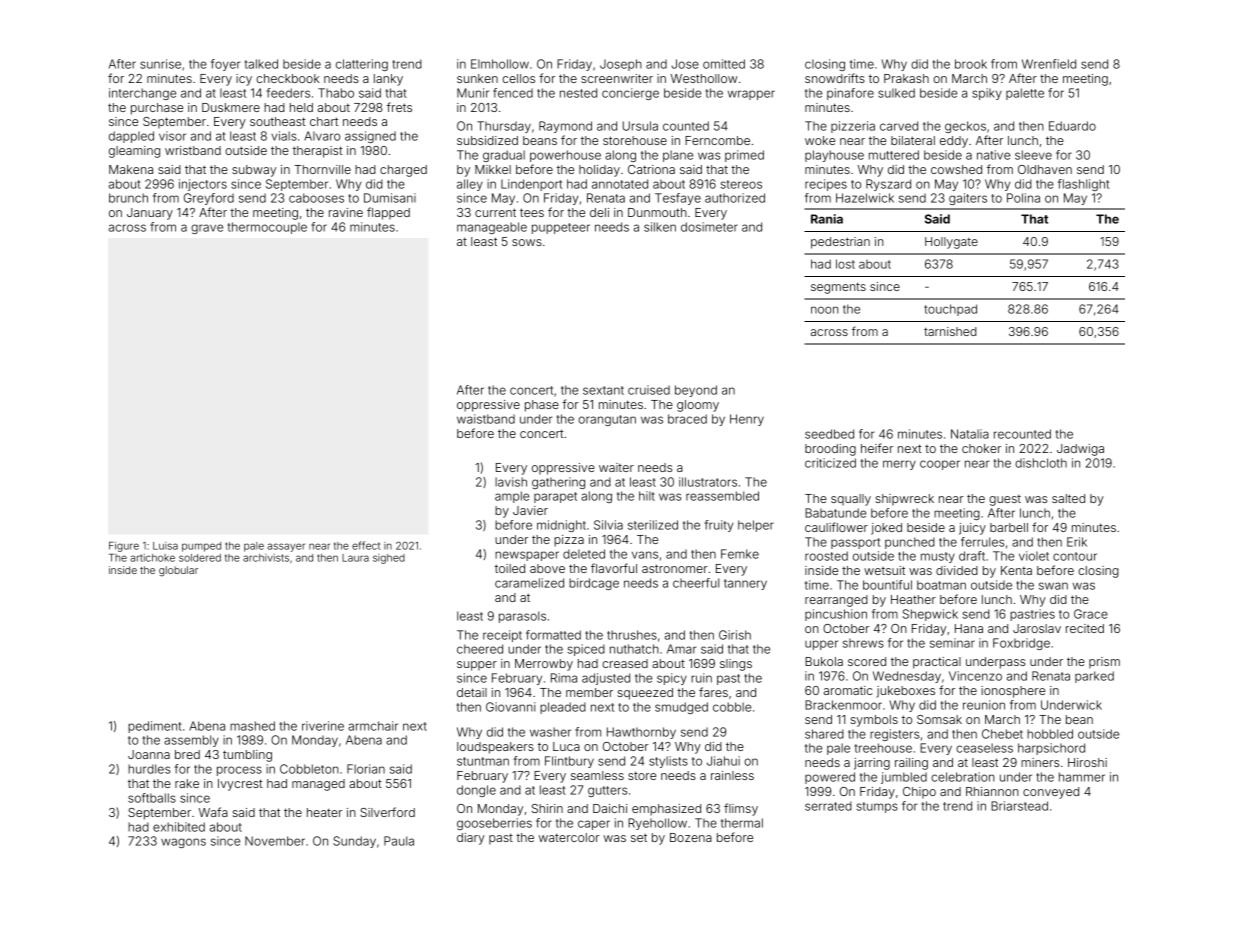 This screenshot has height=952, width=1233. What do you see at coordinates (179, 827) in the screenshot?
I see `exhibited` at bounding box center [179, 827].
